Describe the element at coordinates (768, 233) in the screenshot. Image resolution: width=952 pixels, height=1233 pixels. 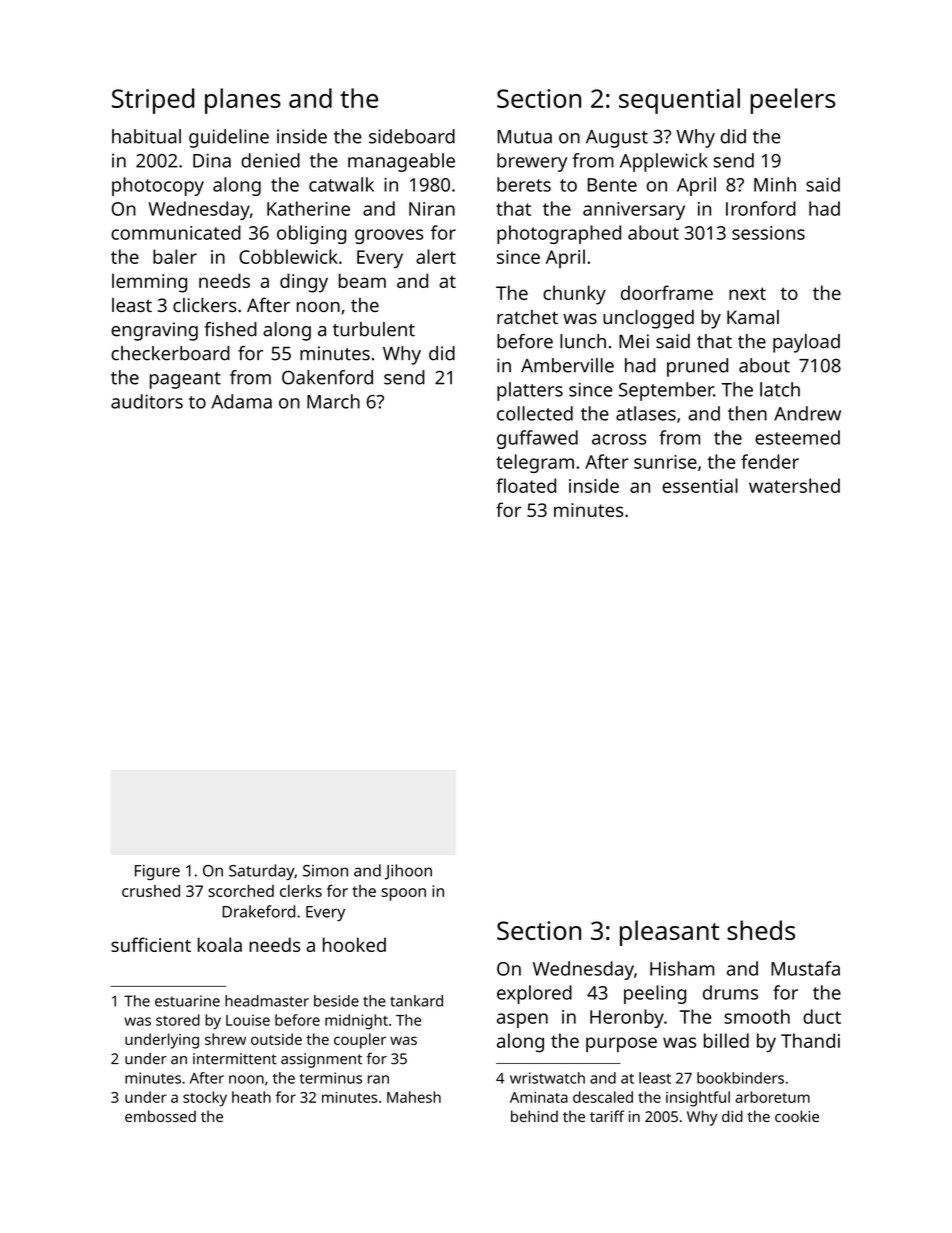
I see `sessions` at that location.
